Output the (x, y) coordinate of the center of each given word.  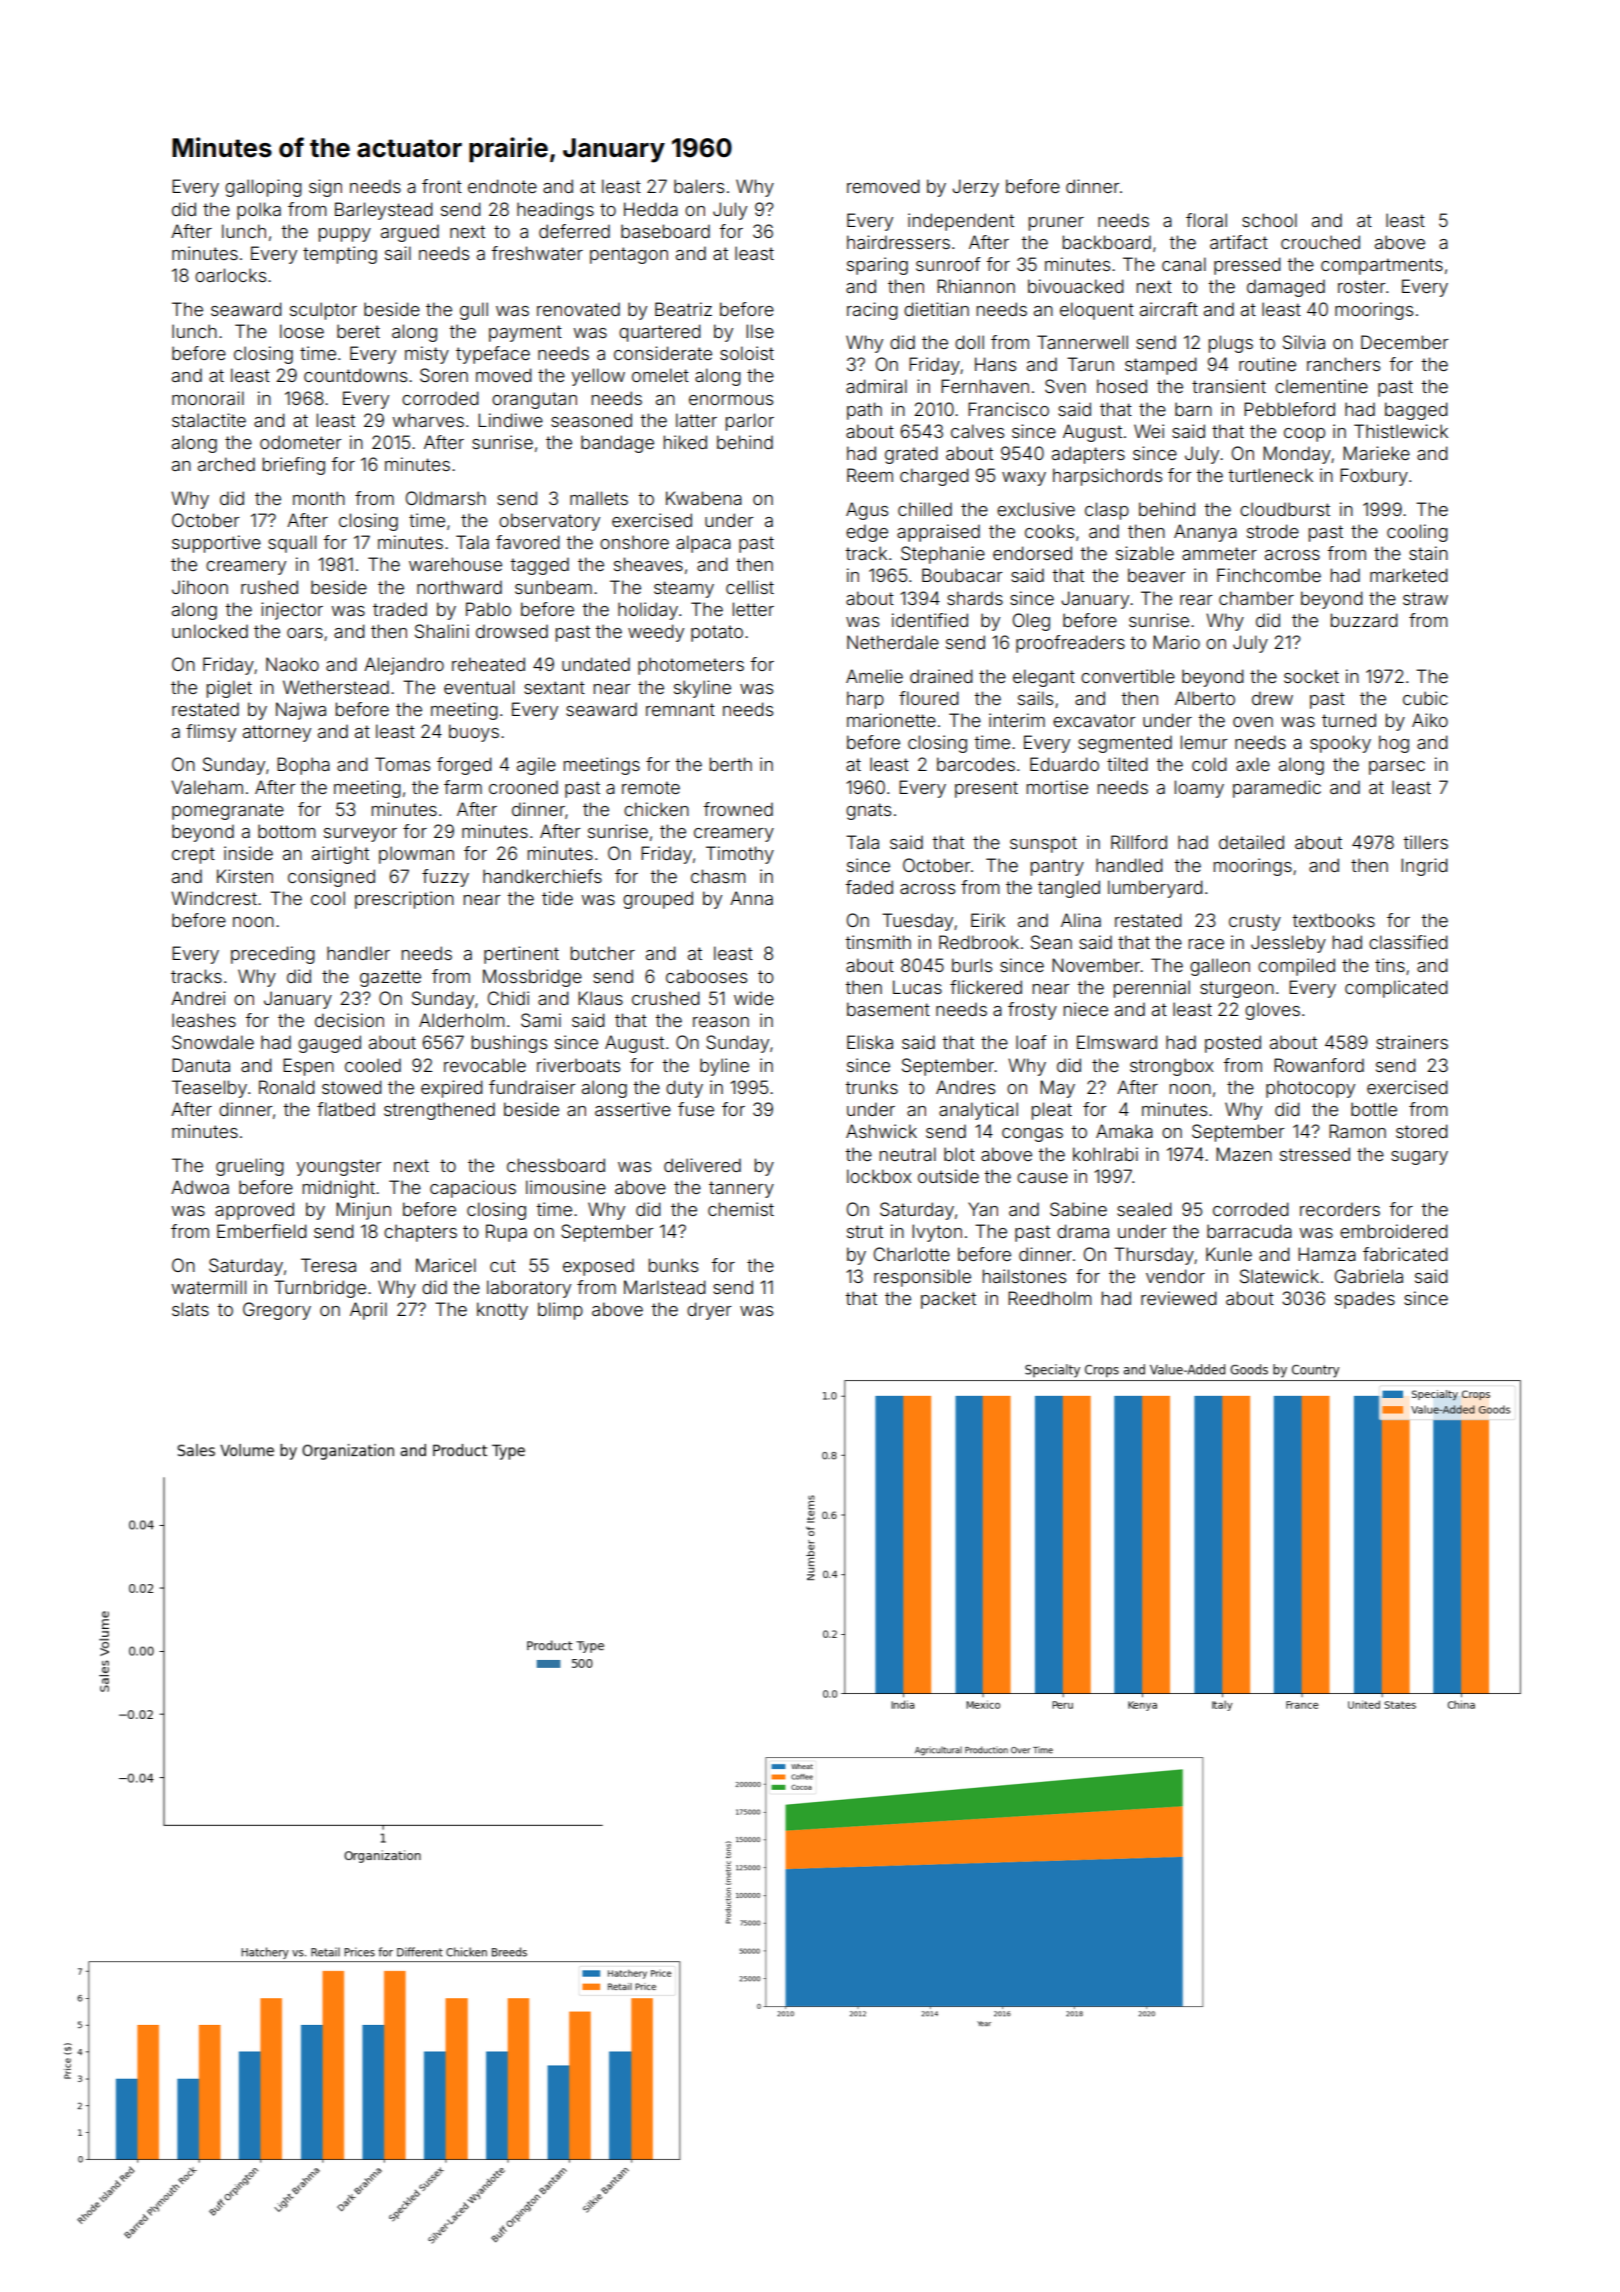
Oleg (1031, 622)
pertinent (521, 955)
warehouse (455, 564)
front (442, 186)
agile (536, 766)
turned (1349, 720)
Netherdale (893, 642)
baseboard (665, 231)
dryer (709, 1311)
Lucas (917, 987)
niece (1086, 1009)
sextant (554, 687)
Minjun (363, 1211)
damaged (1286, 288)
